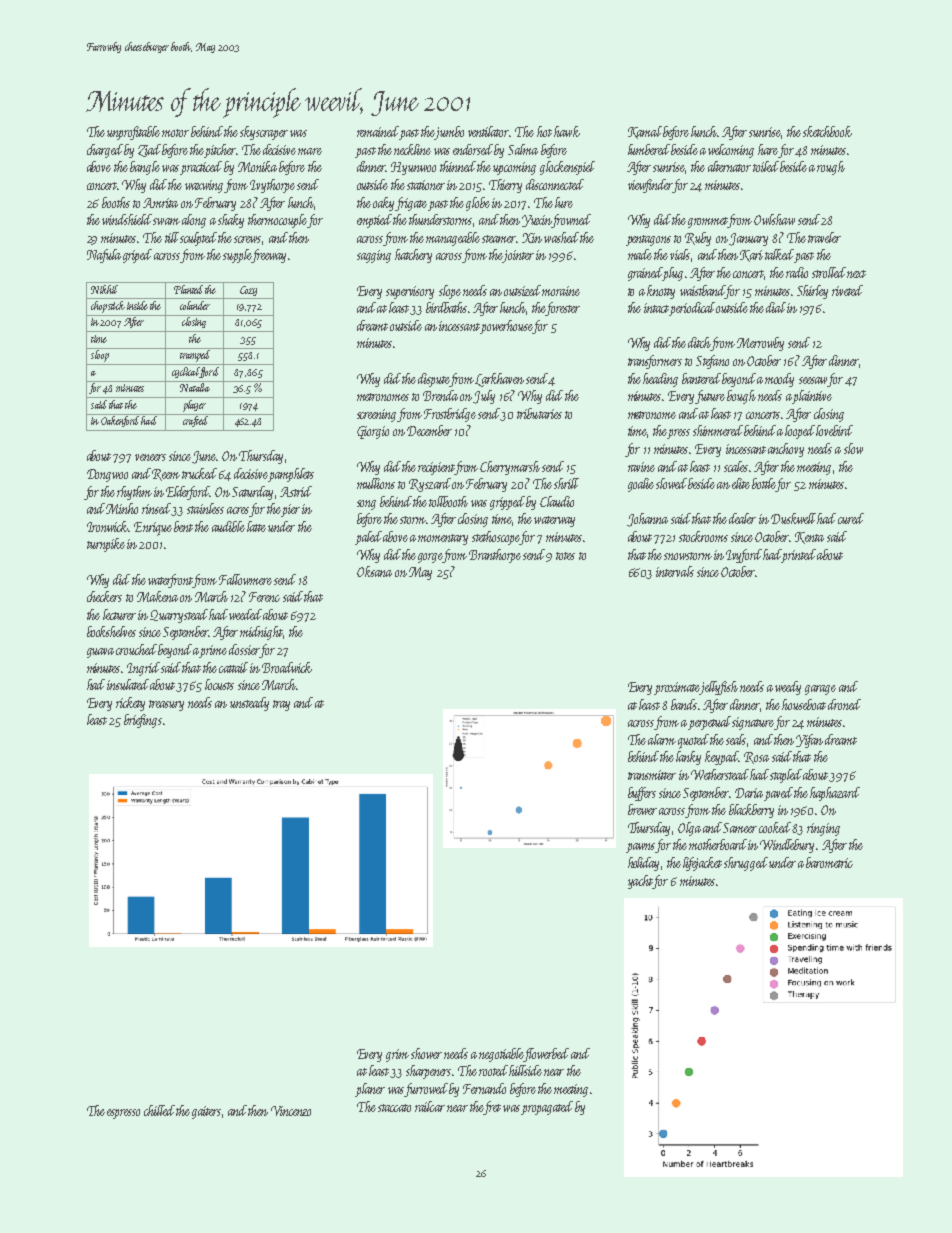  What do you see at coordinates (547, 1108) in the screenshot?
I see `propagated` at bounding box center [547, 1108].
